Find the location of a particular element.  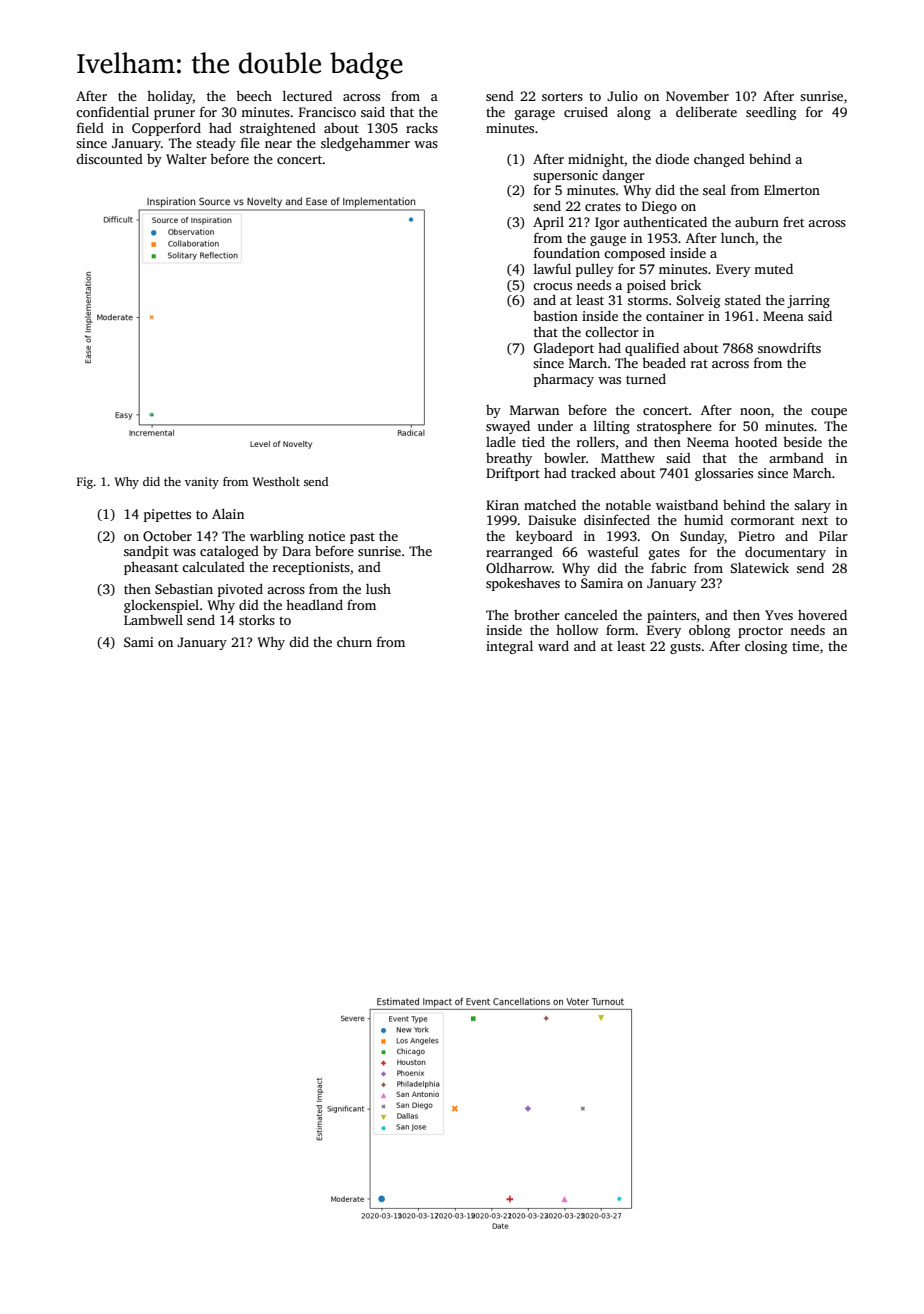

Alain is located at coordinates (228, 513).
